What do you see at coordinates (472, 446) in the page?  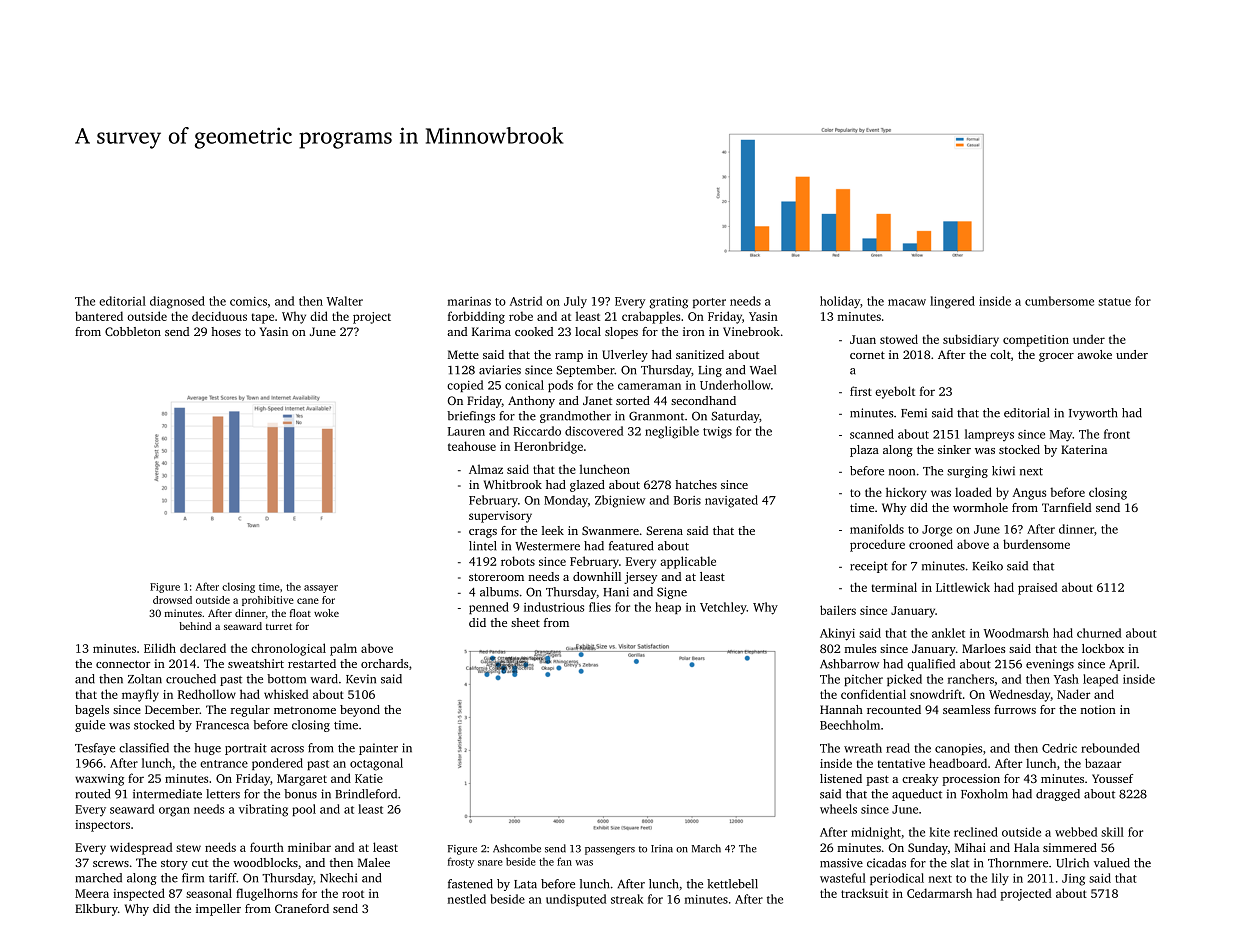 I see `teahouse` at bounding box center [472, 446].
